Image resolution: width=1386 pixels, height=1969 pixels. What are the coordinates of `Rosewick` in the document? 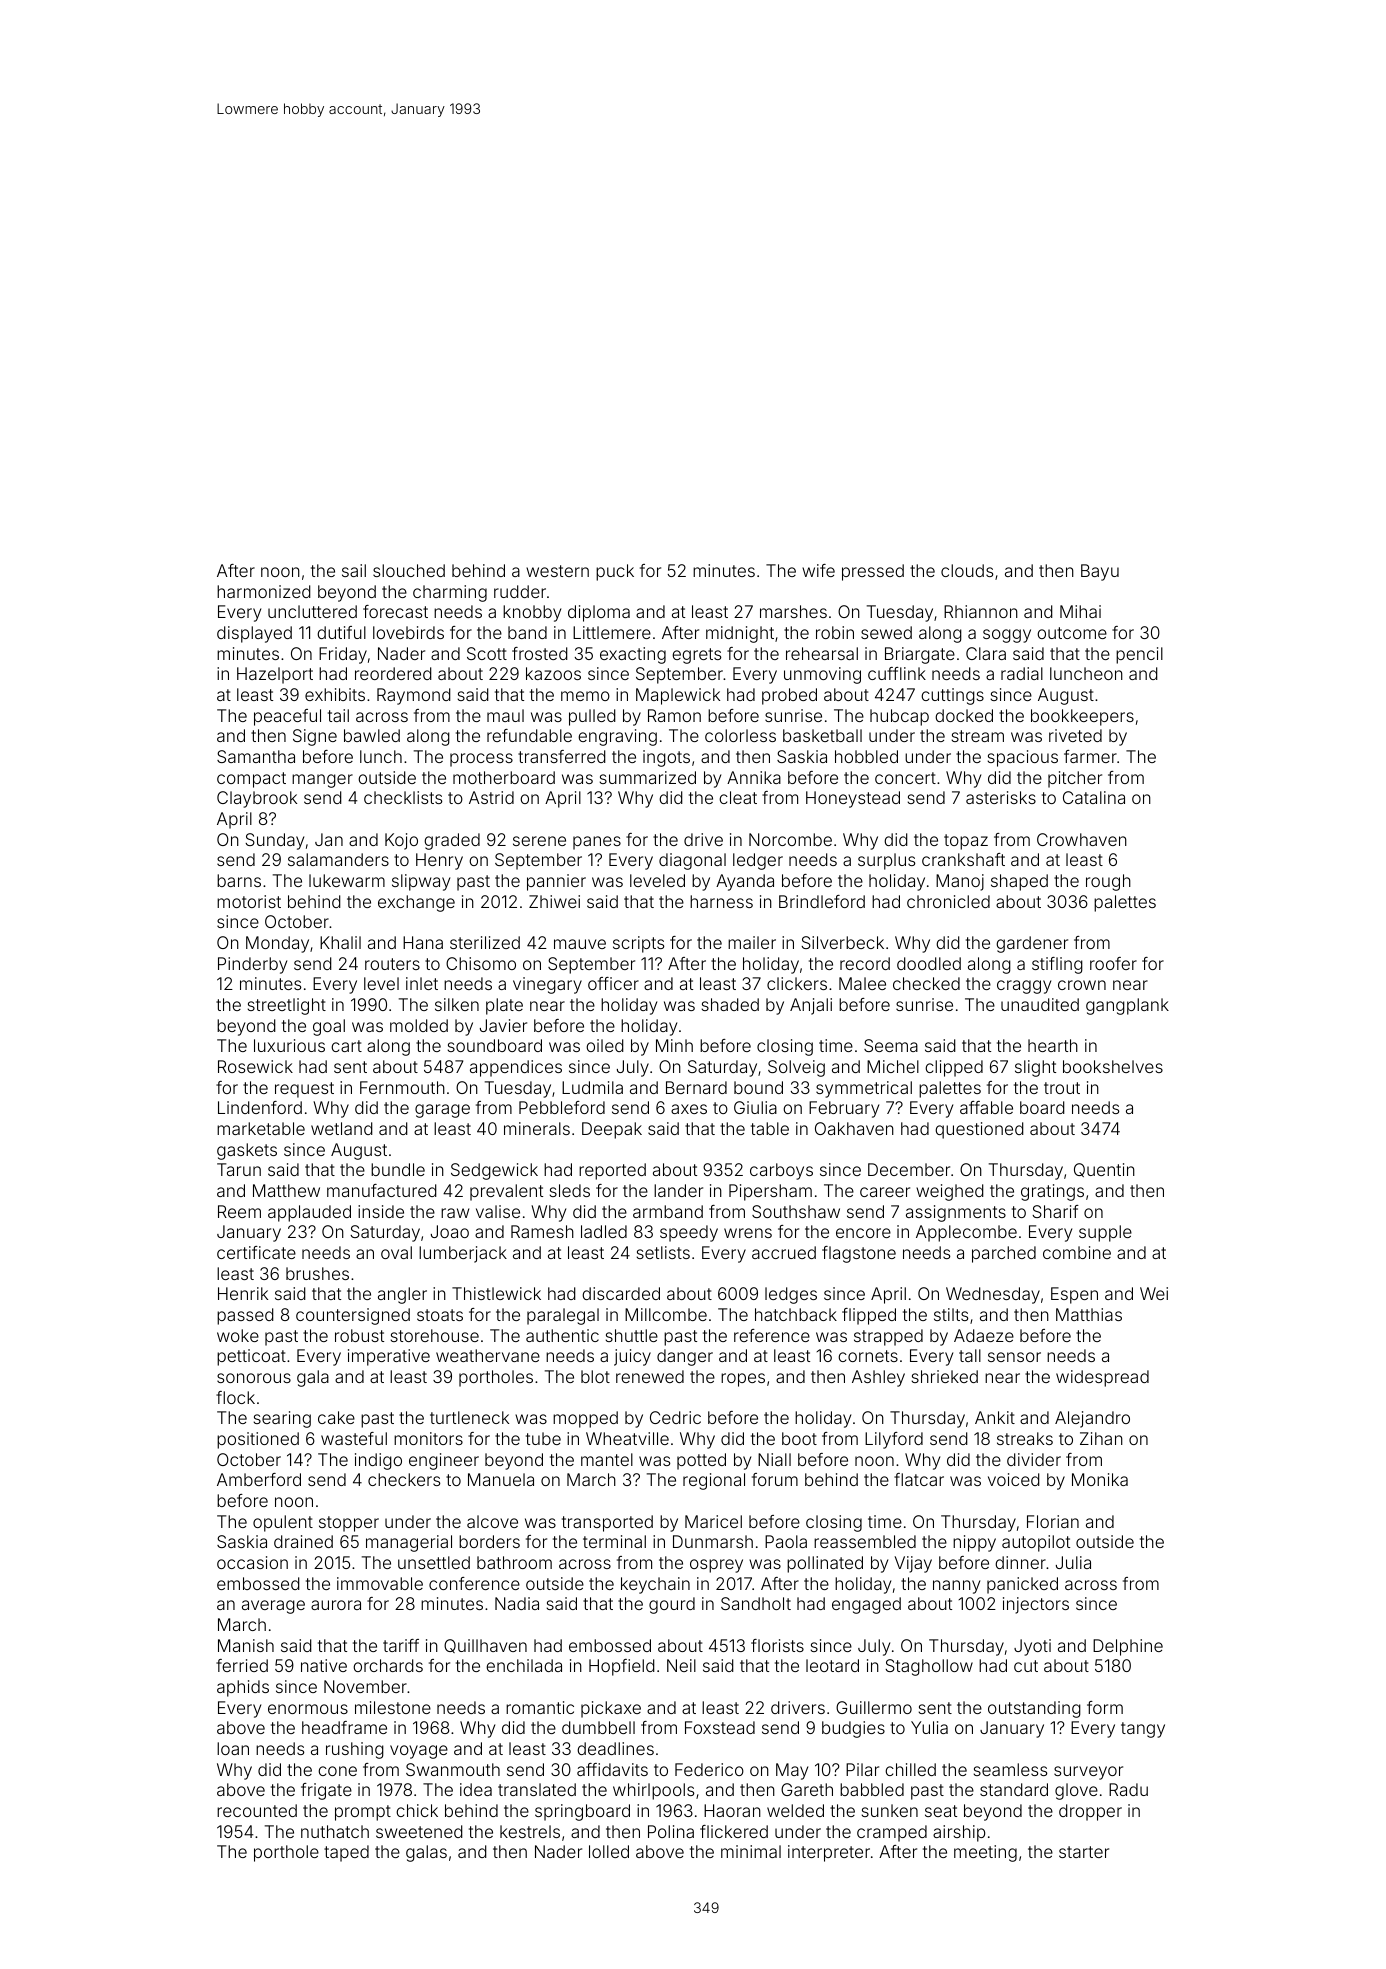 It's located at (255, 1066).
